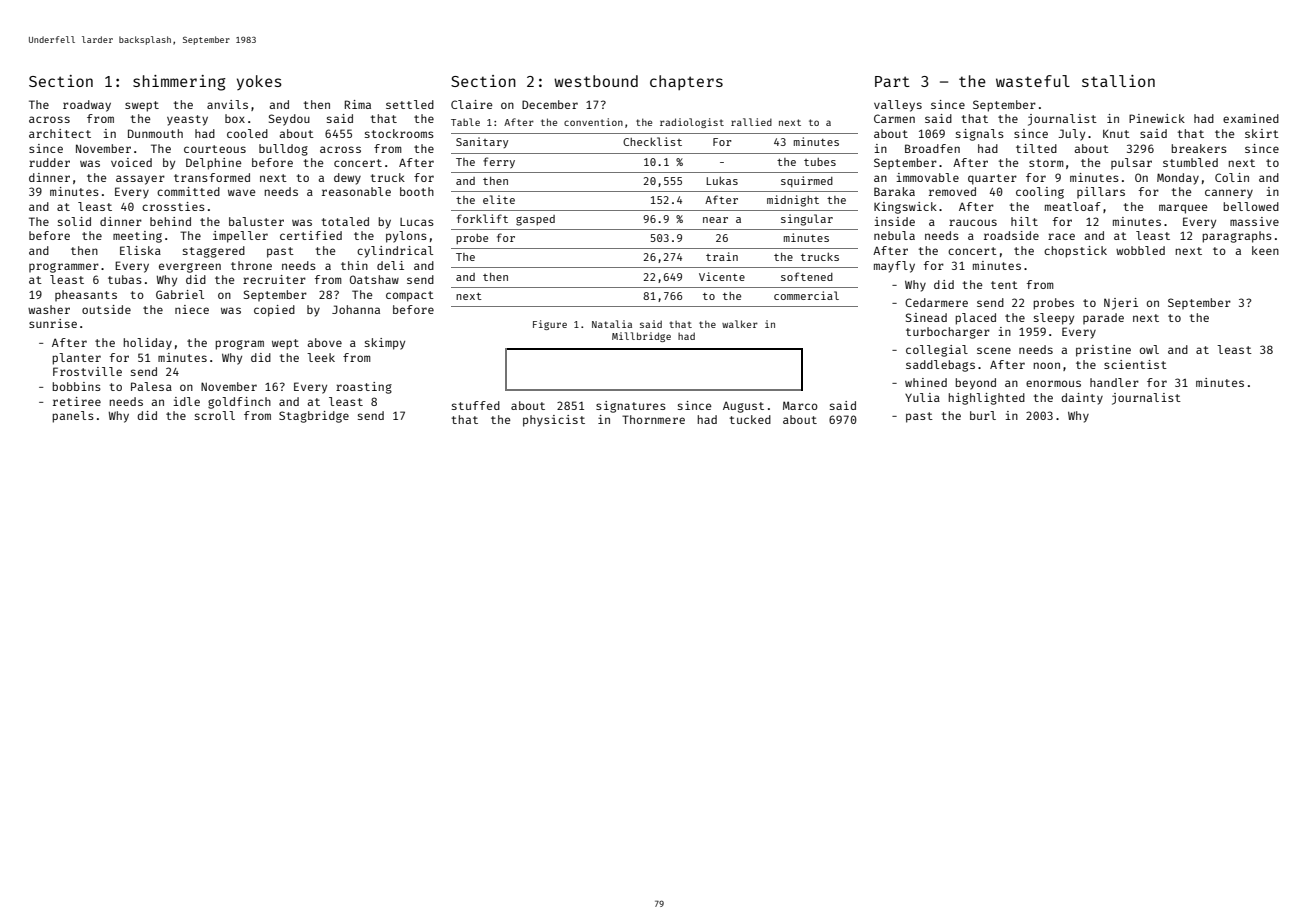  What do you see at coordinates (1118, 81) in the screenshot?
I see `stallion` at bounding box center [1118, 81].
